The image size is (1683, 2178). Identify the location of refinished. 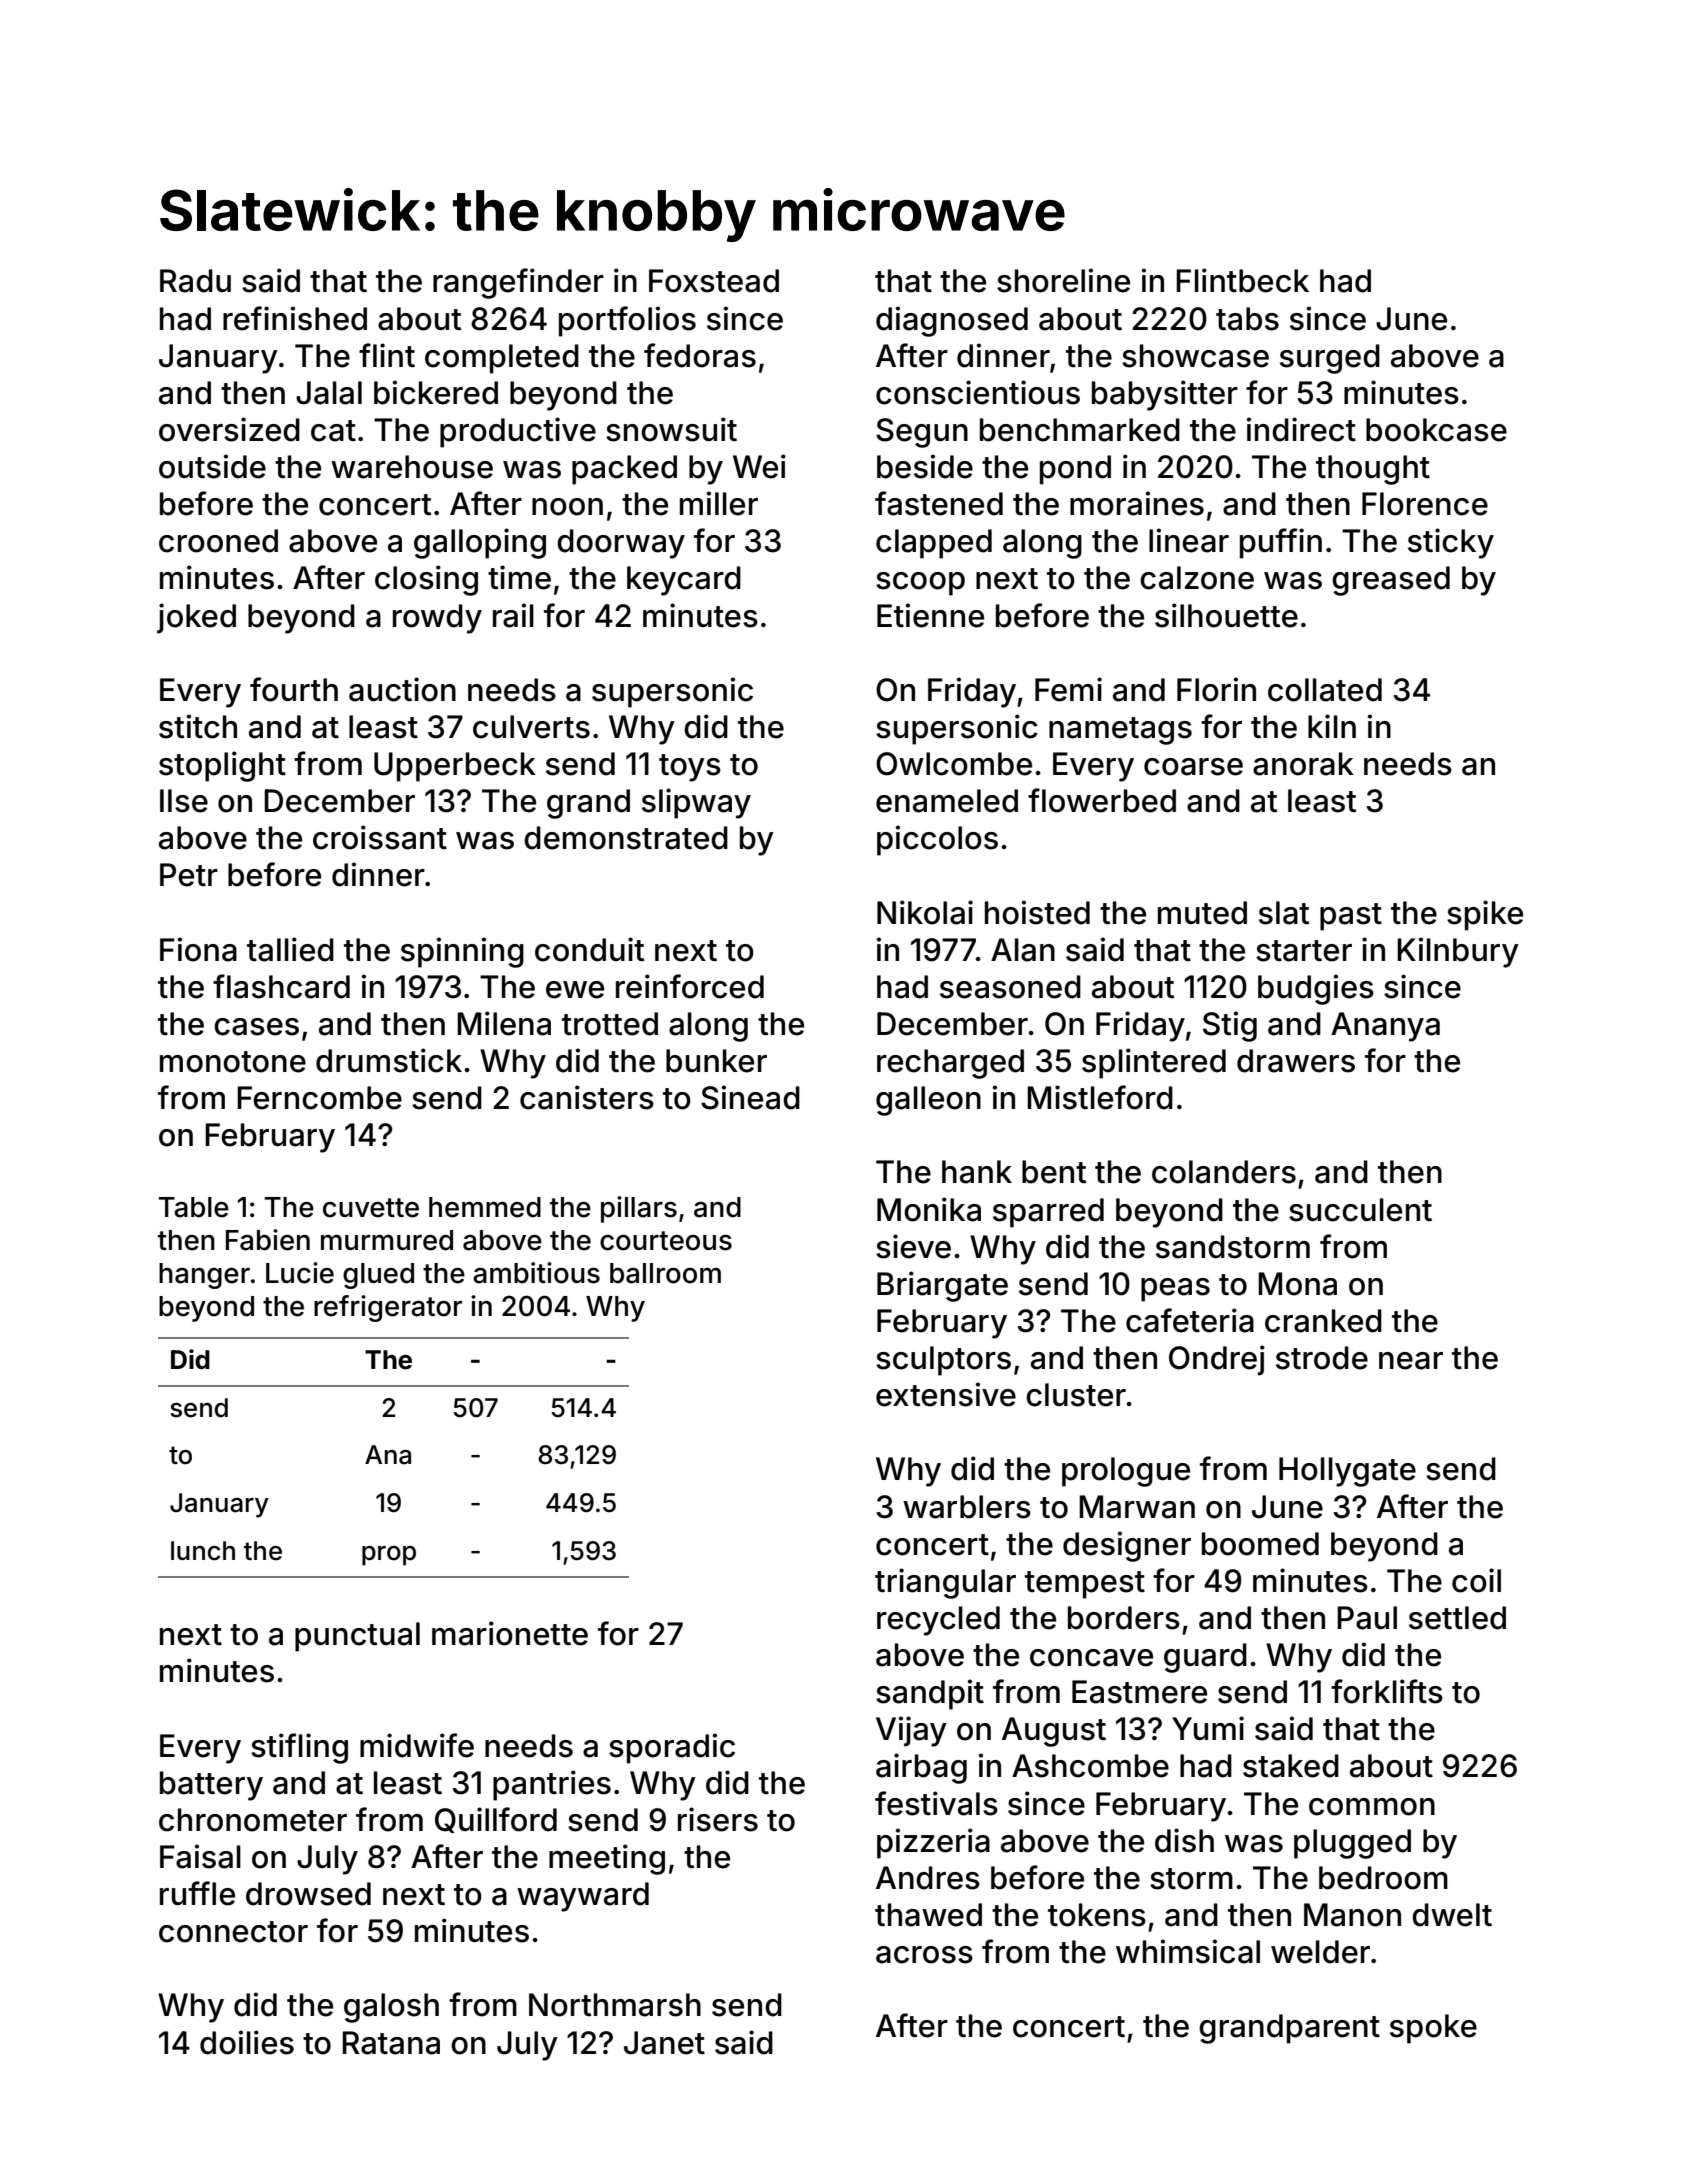
(295, 318).
